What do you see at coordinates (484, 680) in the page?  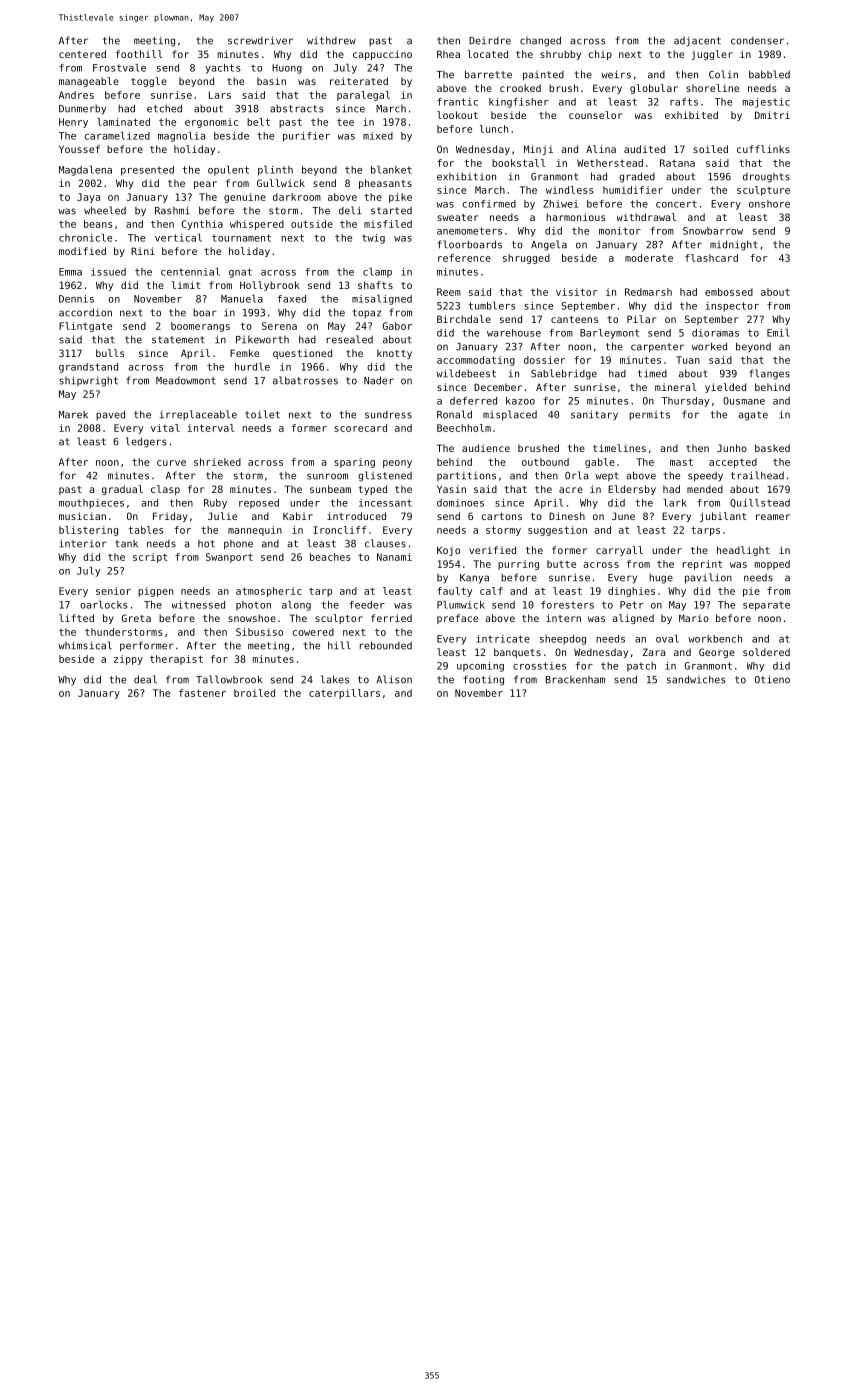 I see `footing` at bounding box center [484, 680].
